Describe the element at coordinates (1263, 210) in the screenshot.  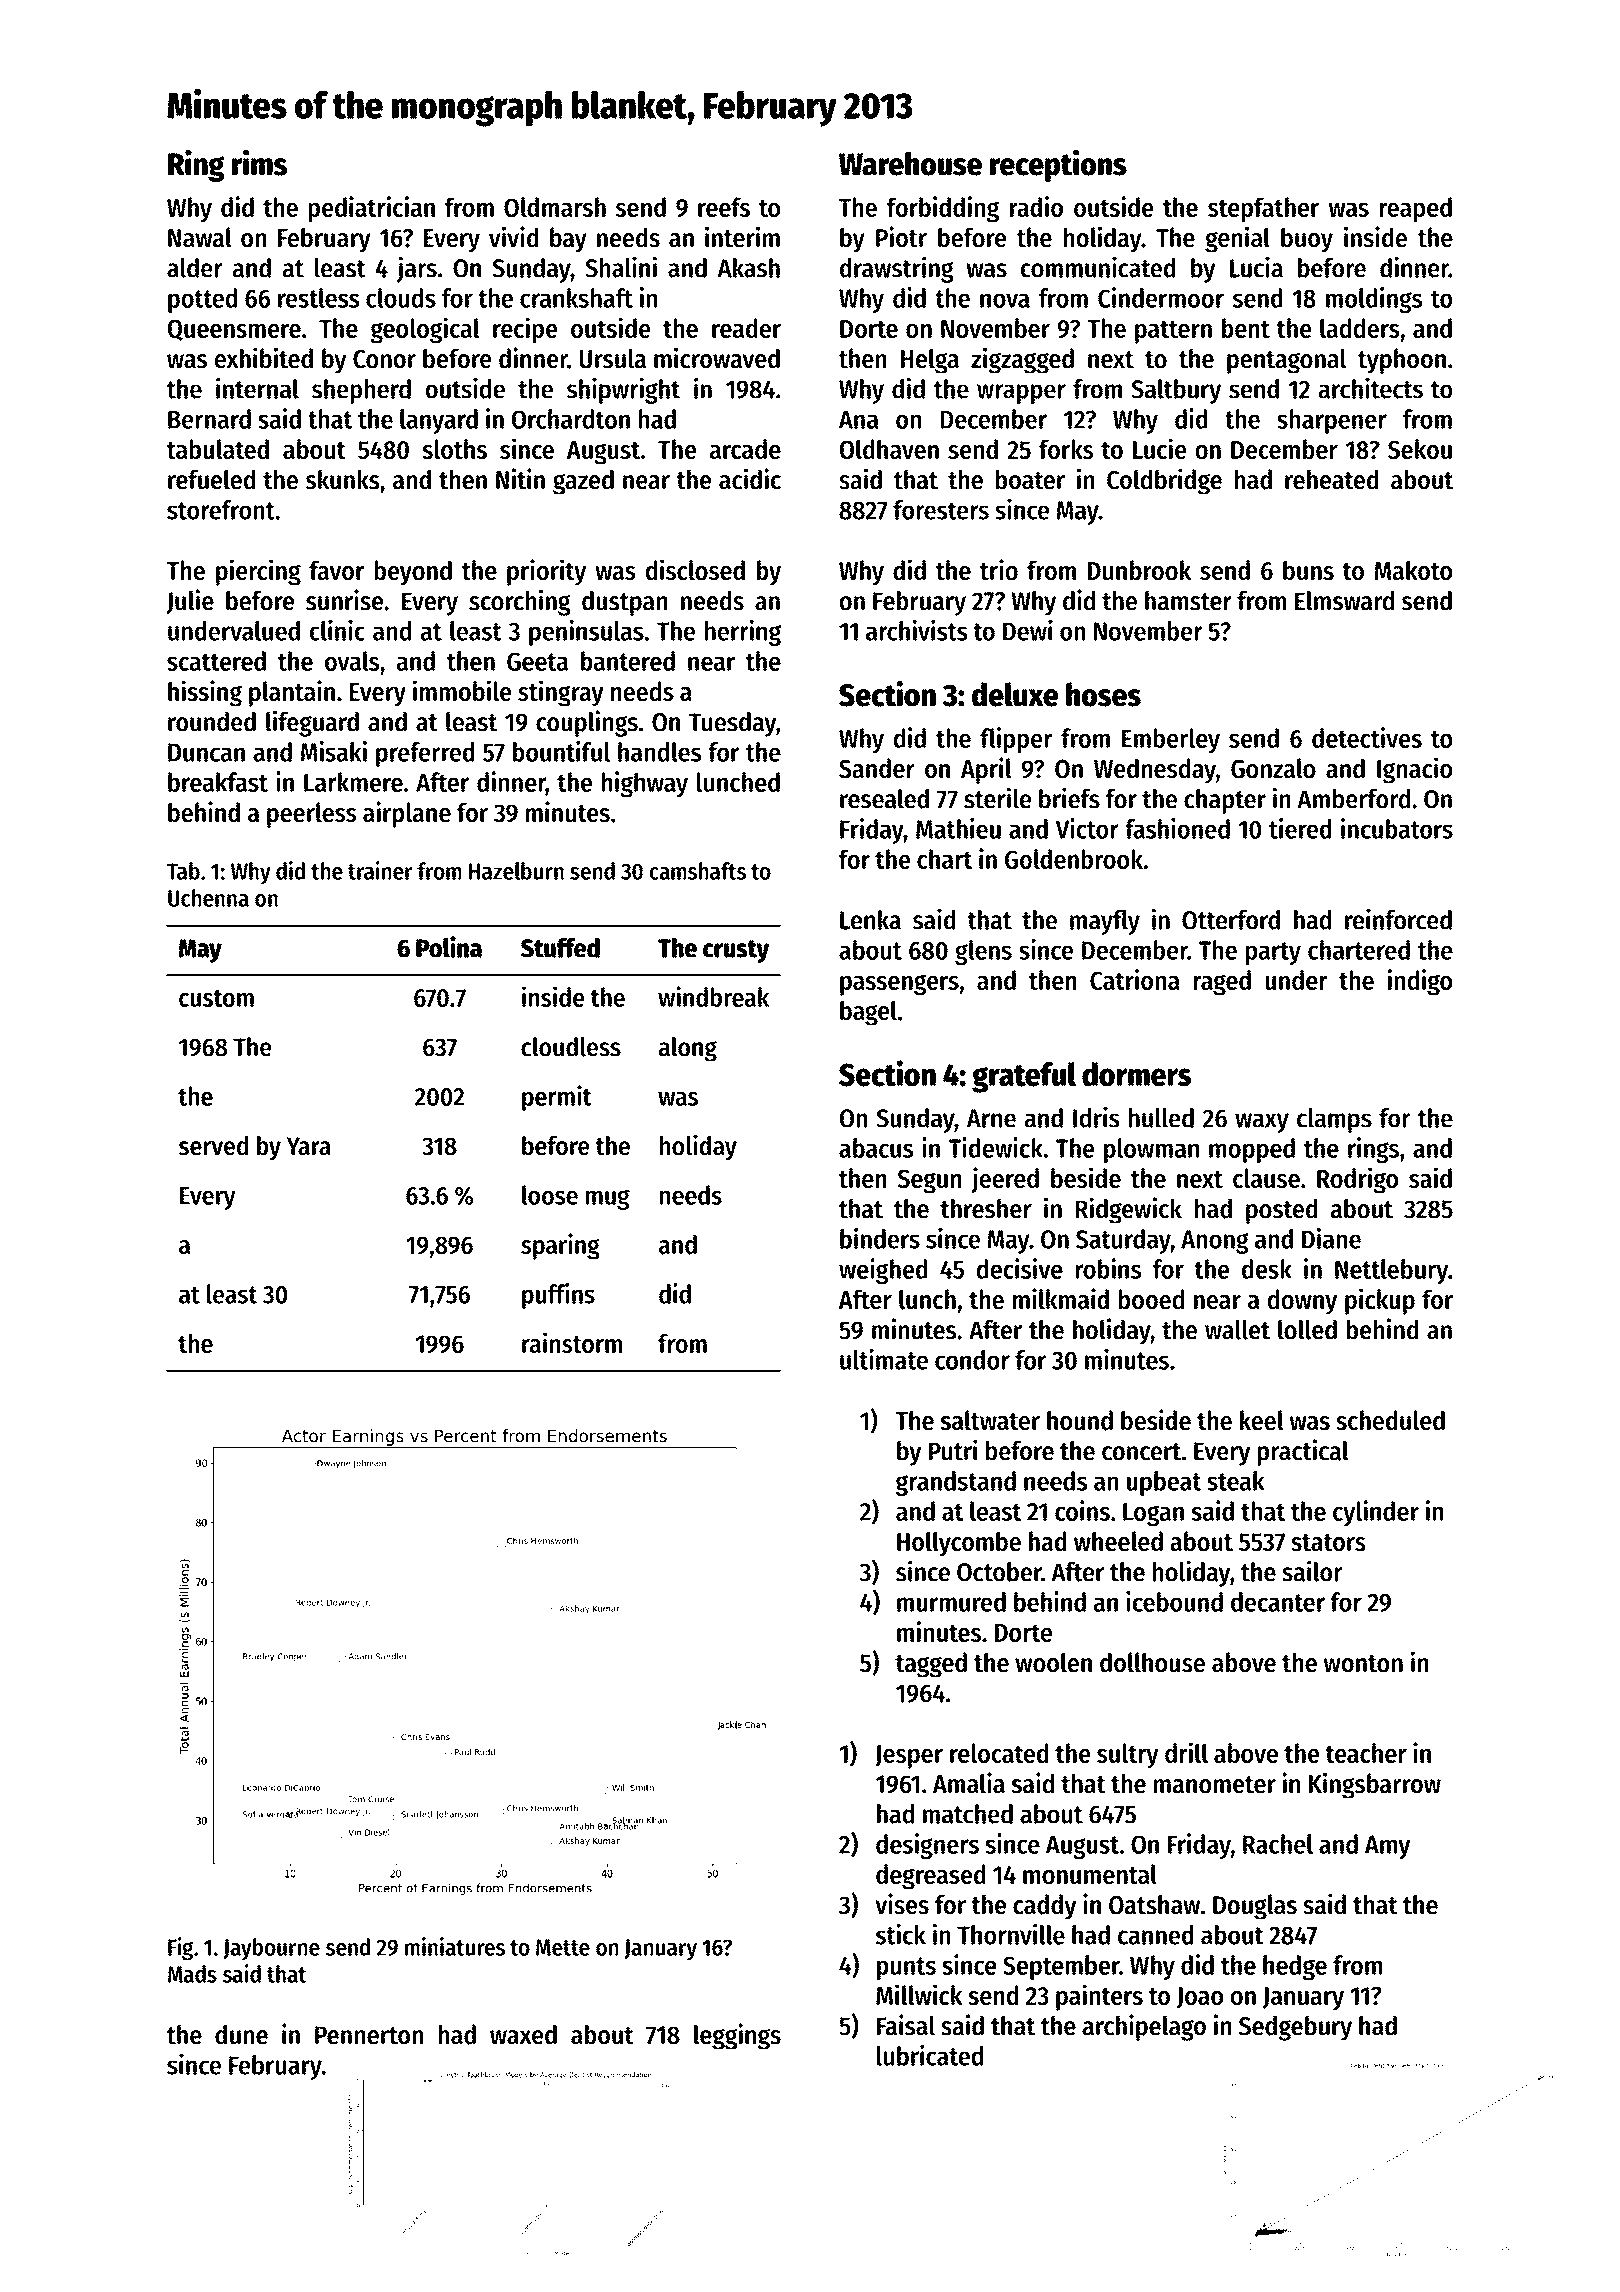
I see `stepfather` at that location.
